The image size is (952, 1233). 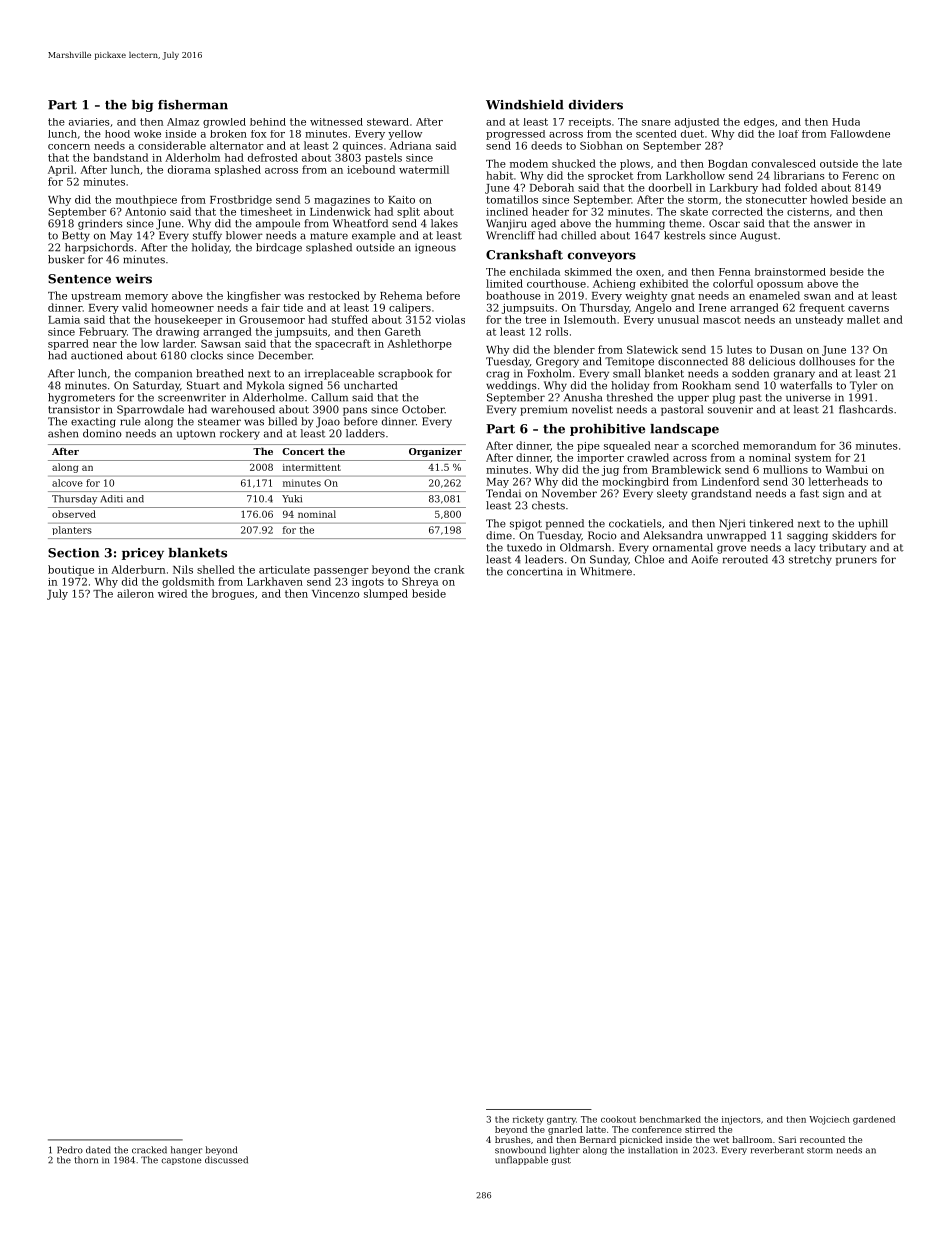 I want to click on pruners, so click(x=856, y=561).
